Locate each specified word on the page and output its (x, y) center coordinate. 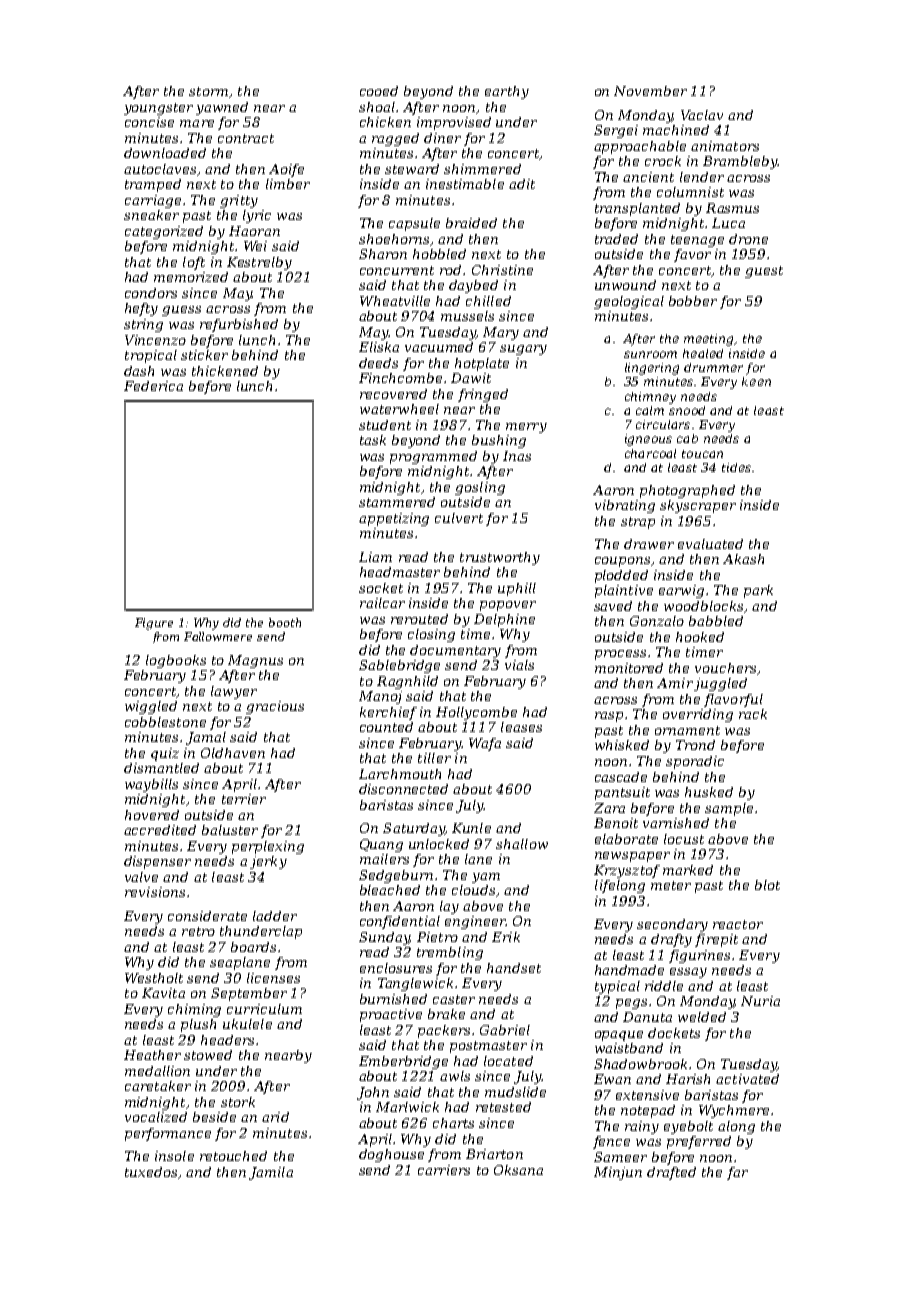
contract (246, 138)
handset (514, 968)
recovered (393, 394)
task (373, 440)
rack (753, 714)
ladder (275, 916)
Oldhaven (233, 753)
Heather (152, 1055)
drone (748, 239)
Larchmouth (400, 774)
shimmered (482, 169)
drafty (671, 940)
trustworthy (500, 558)
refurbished (239, 325)
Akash (743, 559)
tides (736, 467)
